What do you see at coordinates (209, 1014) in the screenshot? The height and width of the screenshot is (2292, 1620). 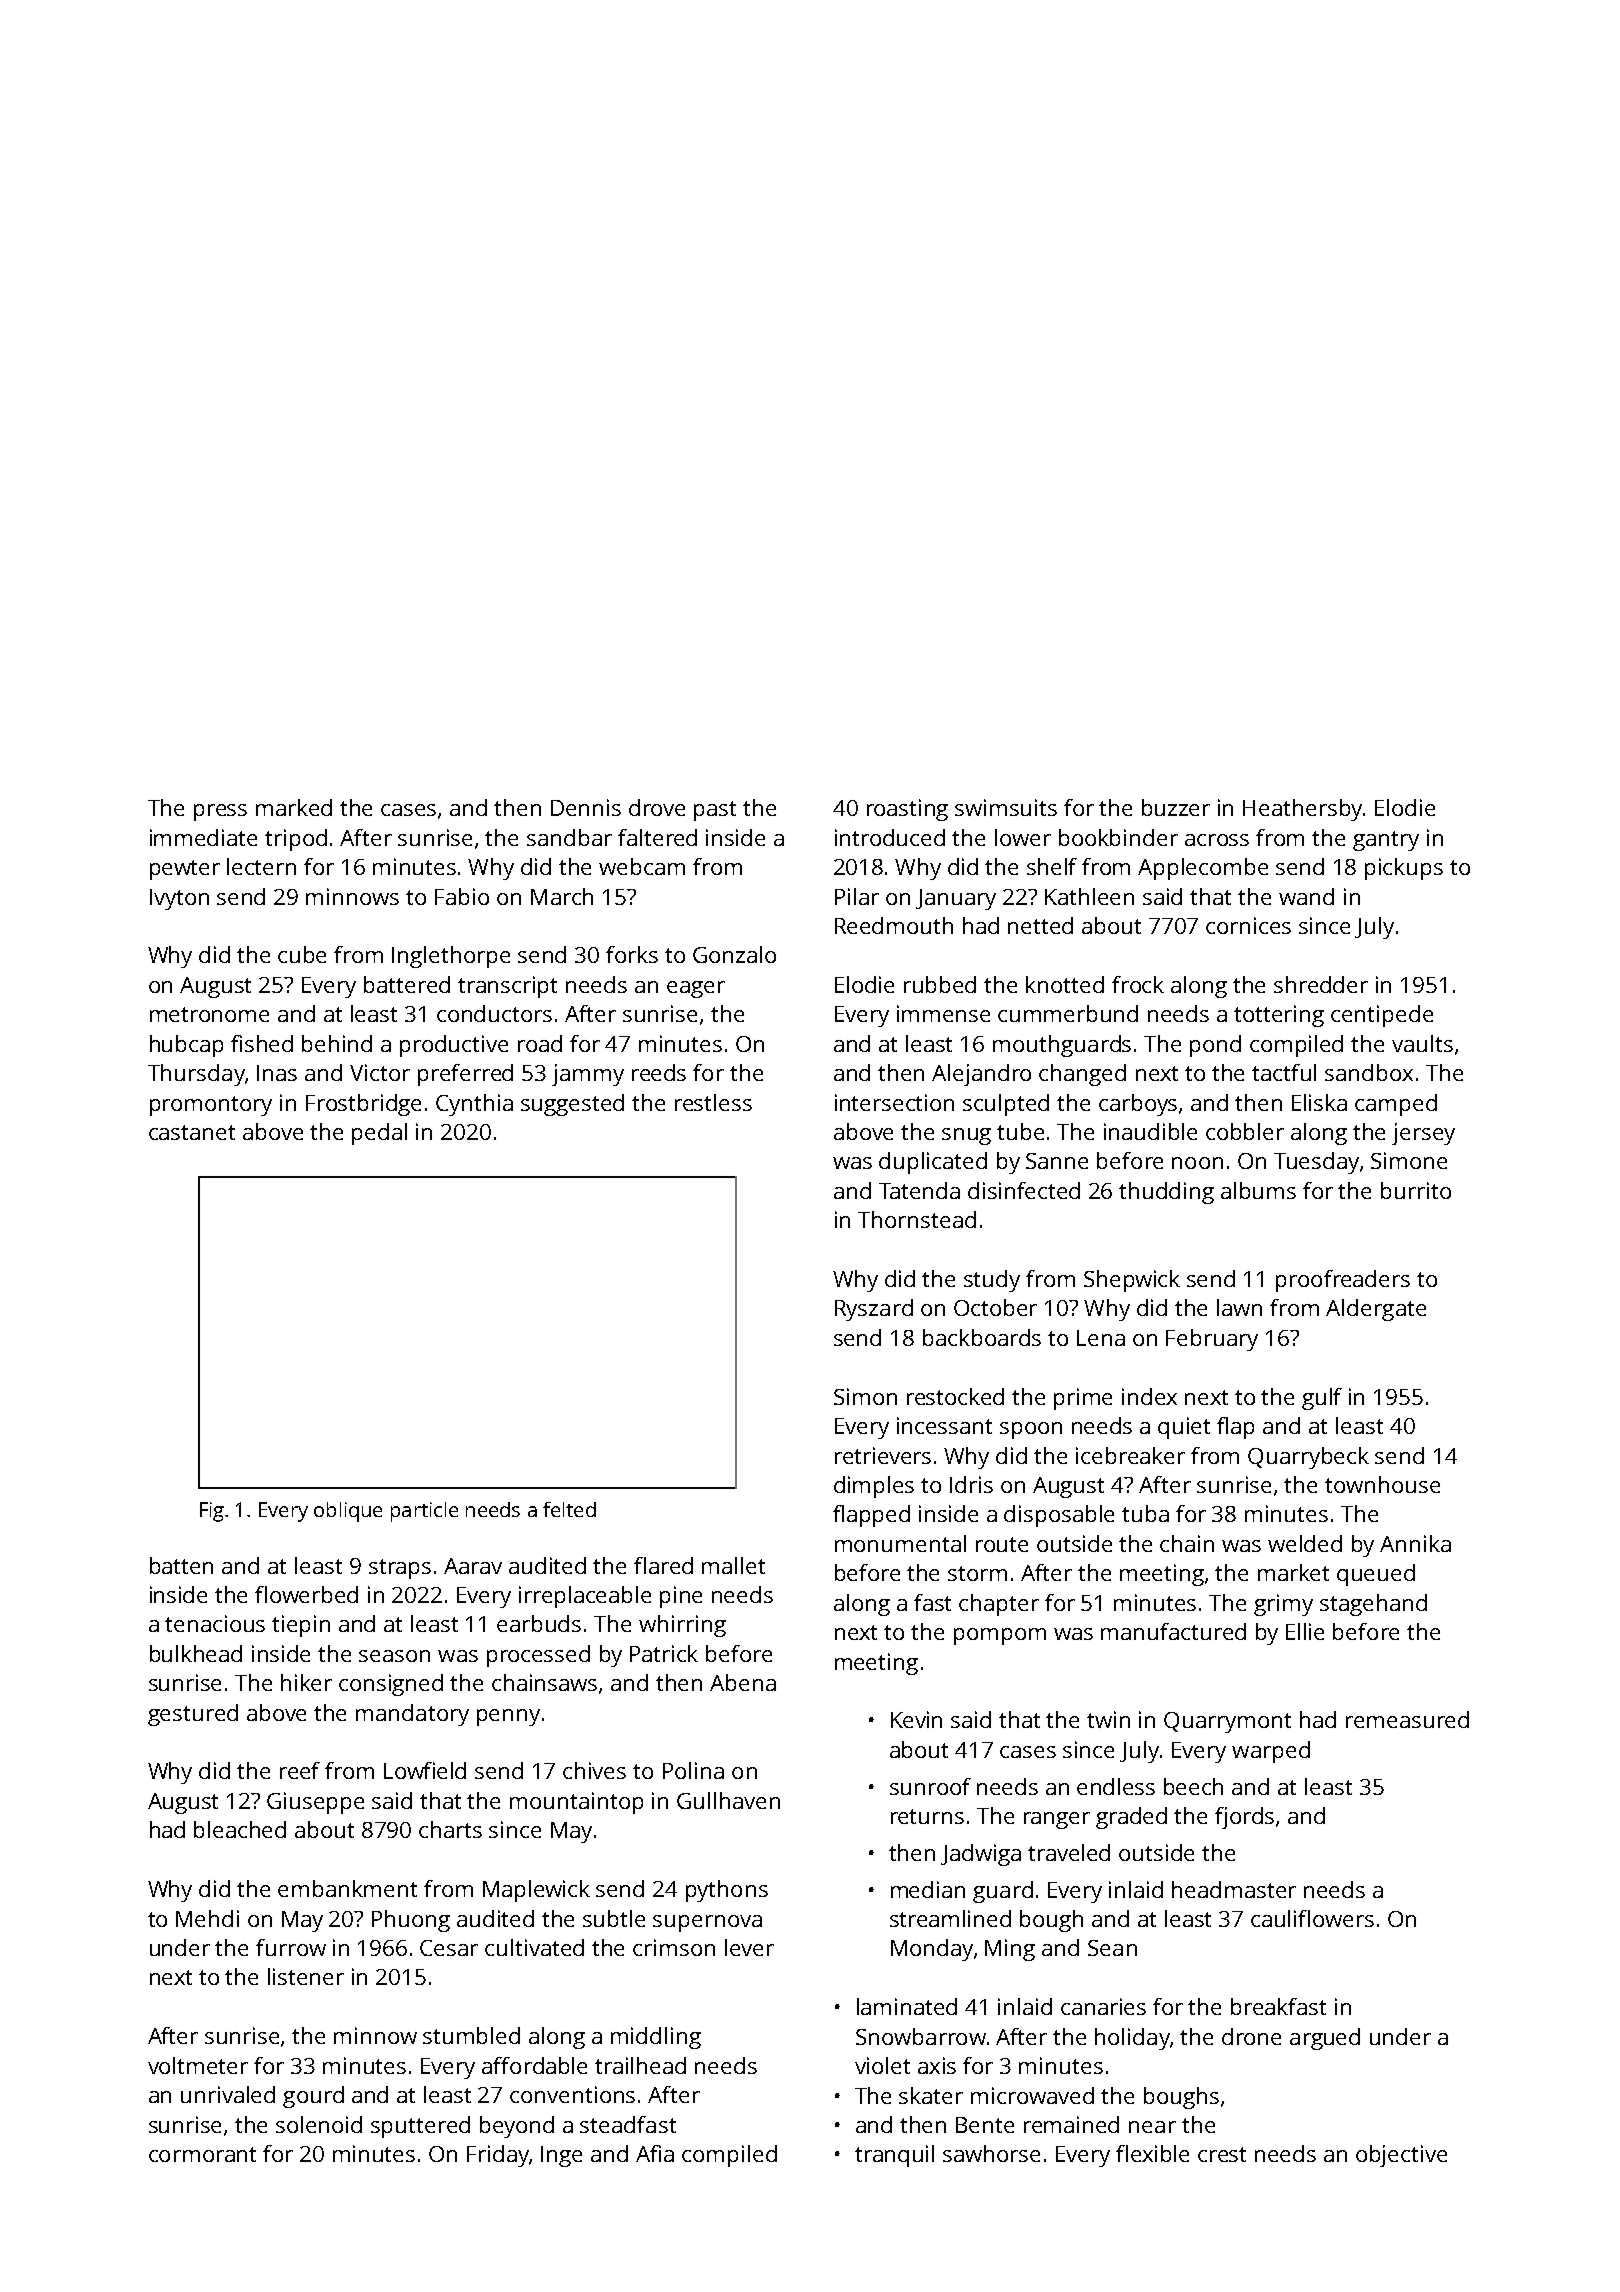 I see `metronome` at bounding box center [209, 1014].
